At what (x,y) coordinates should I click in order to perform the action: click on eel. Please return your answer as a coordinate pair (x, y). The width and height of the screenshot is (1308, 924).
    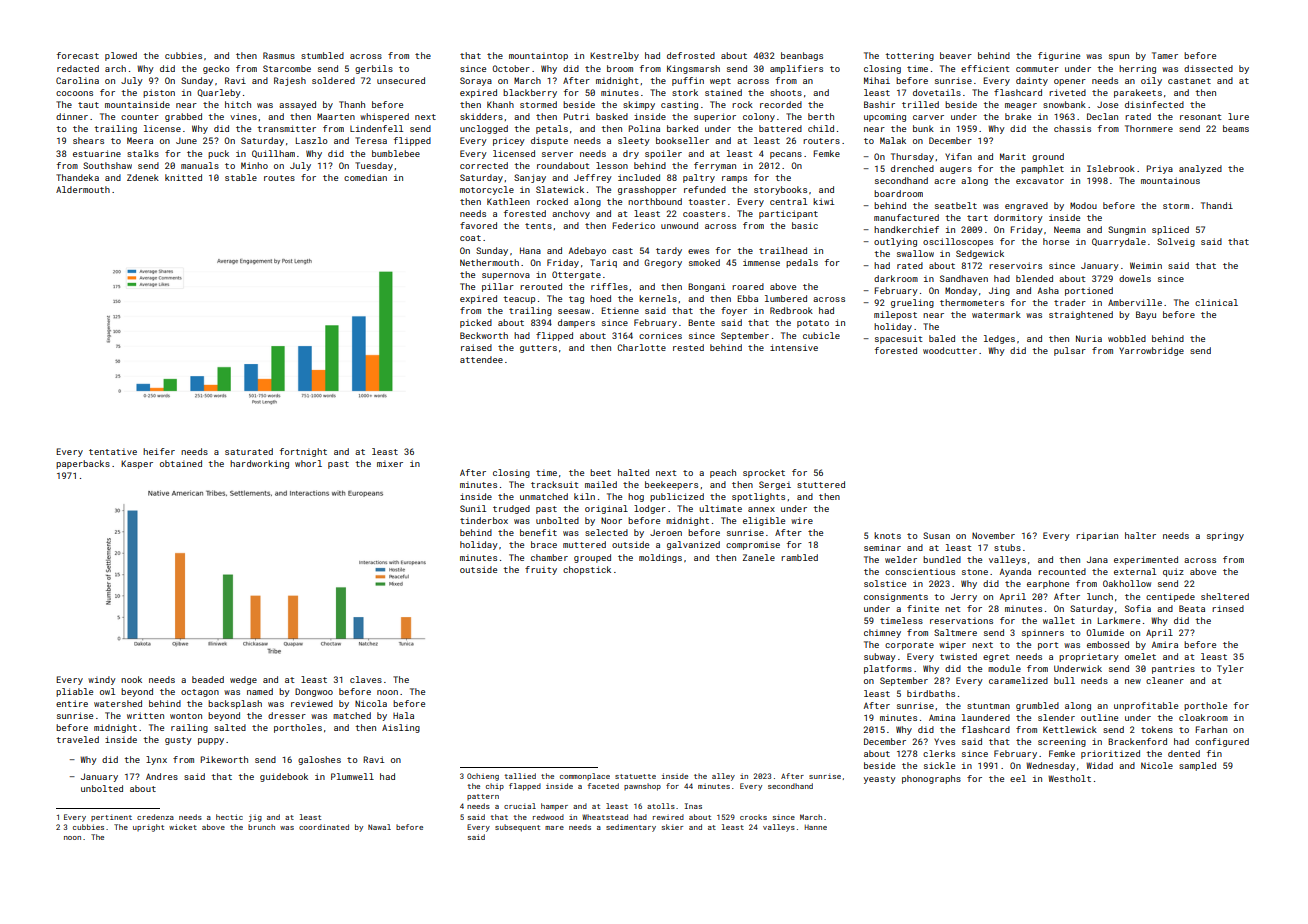
    Looking at the image, I should click on (1018, 778).
